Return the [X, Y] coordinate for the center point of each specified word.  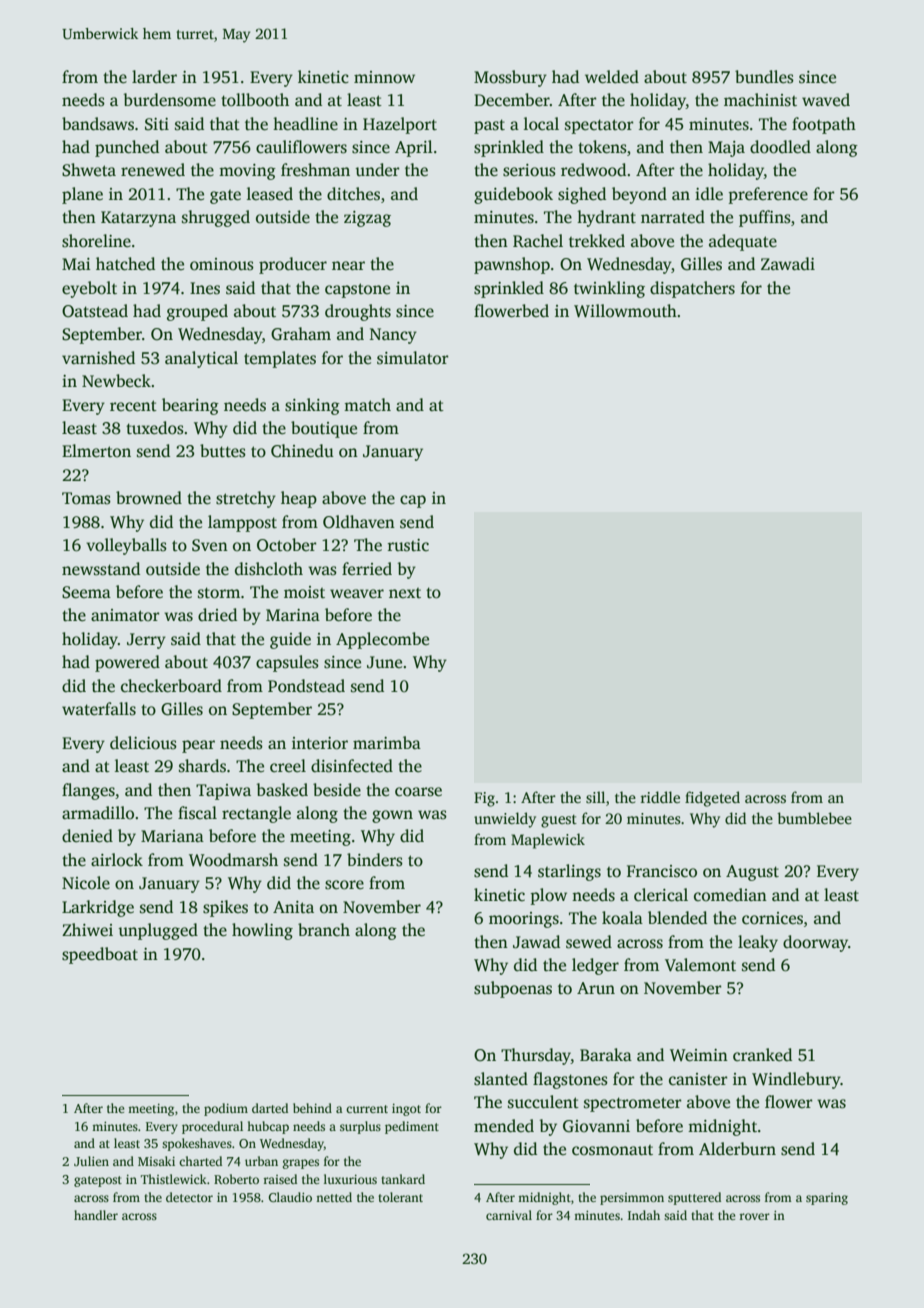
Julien [91, 1161]
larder [154, 77]
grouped [197, 312]
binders [375, 860]
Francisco [662, 871]
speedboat [100, 955]
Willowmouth [625, 311]
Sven [210, 545]
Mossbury [510, 78]
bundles [764, 77]
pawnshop [512, 265]
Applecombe [382, 640]
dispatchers [692, 289]
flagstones [570, 1080]
